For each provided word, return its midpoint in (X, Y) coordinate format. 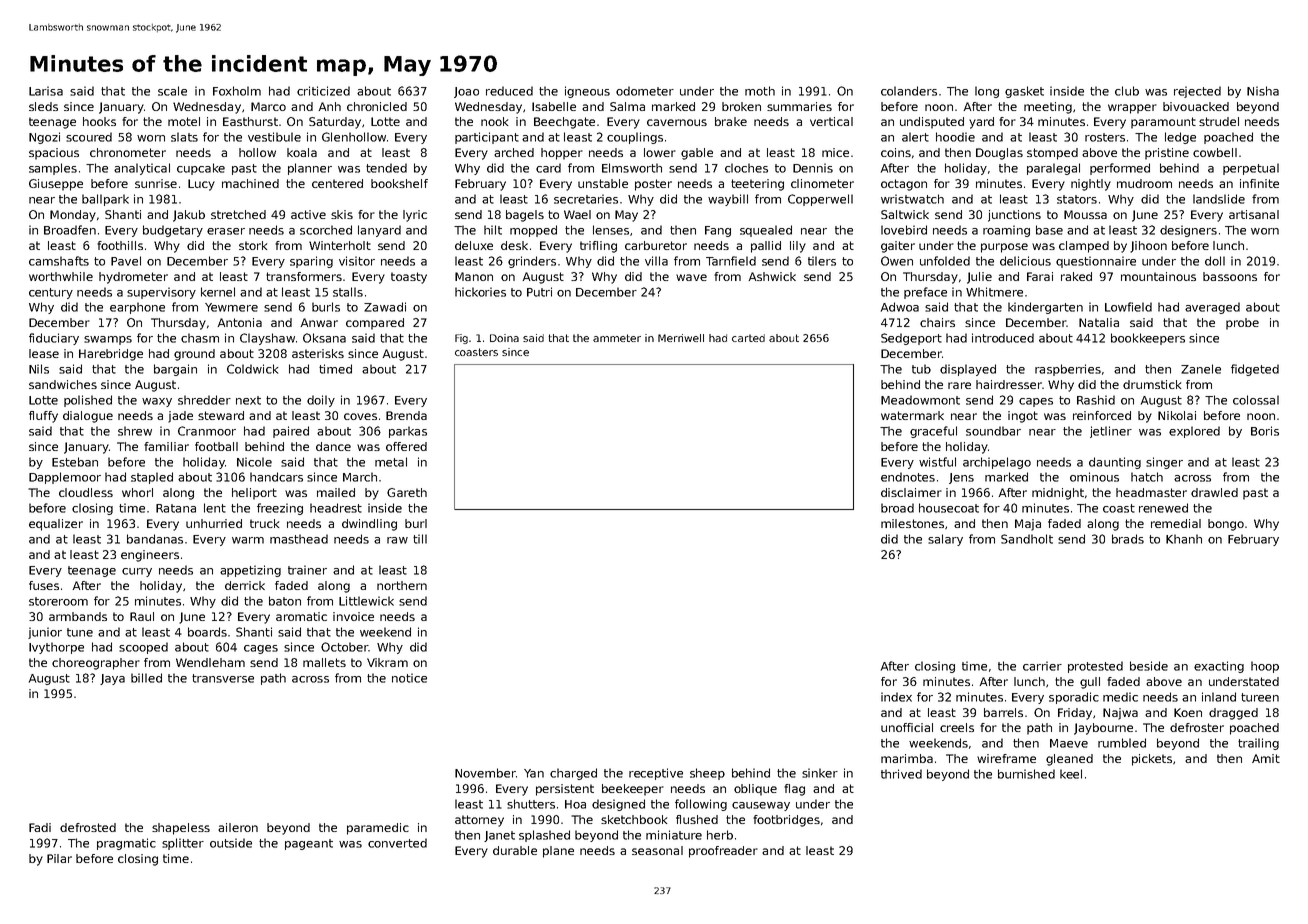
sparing (311, 262)
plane (558, 852)
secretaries (586, 199)
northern (402, 585)
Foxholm (237, 91)
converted (397, 843)
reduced (509, 91)
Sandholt (1027, 539)
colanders (909, 91)
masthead (299, 539)
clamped (1084, 247)
